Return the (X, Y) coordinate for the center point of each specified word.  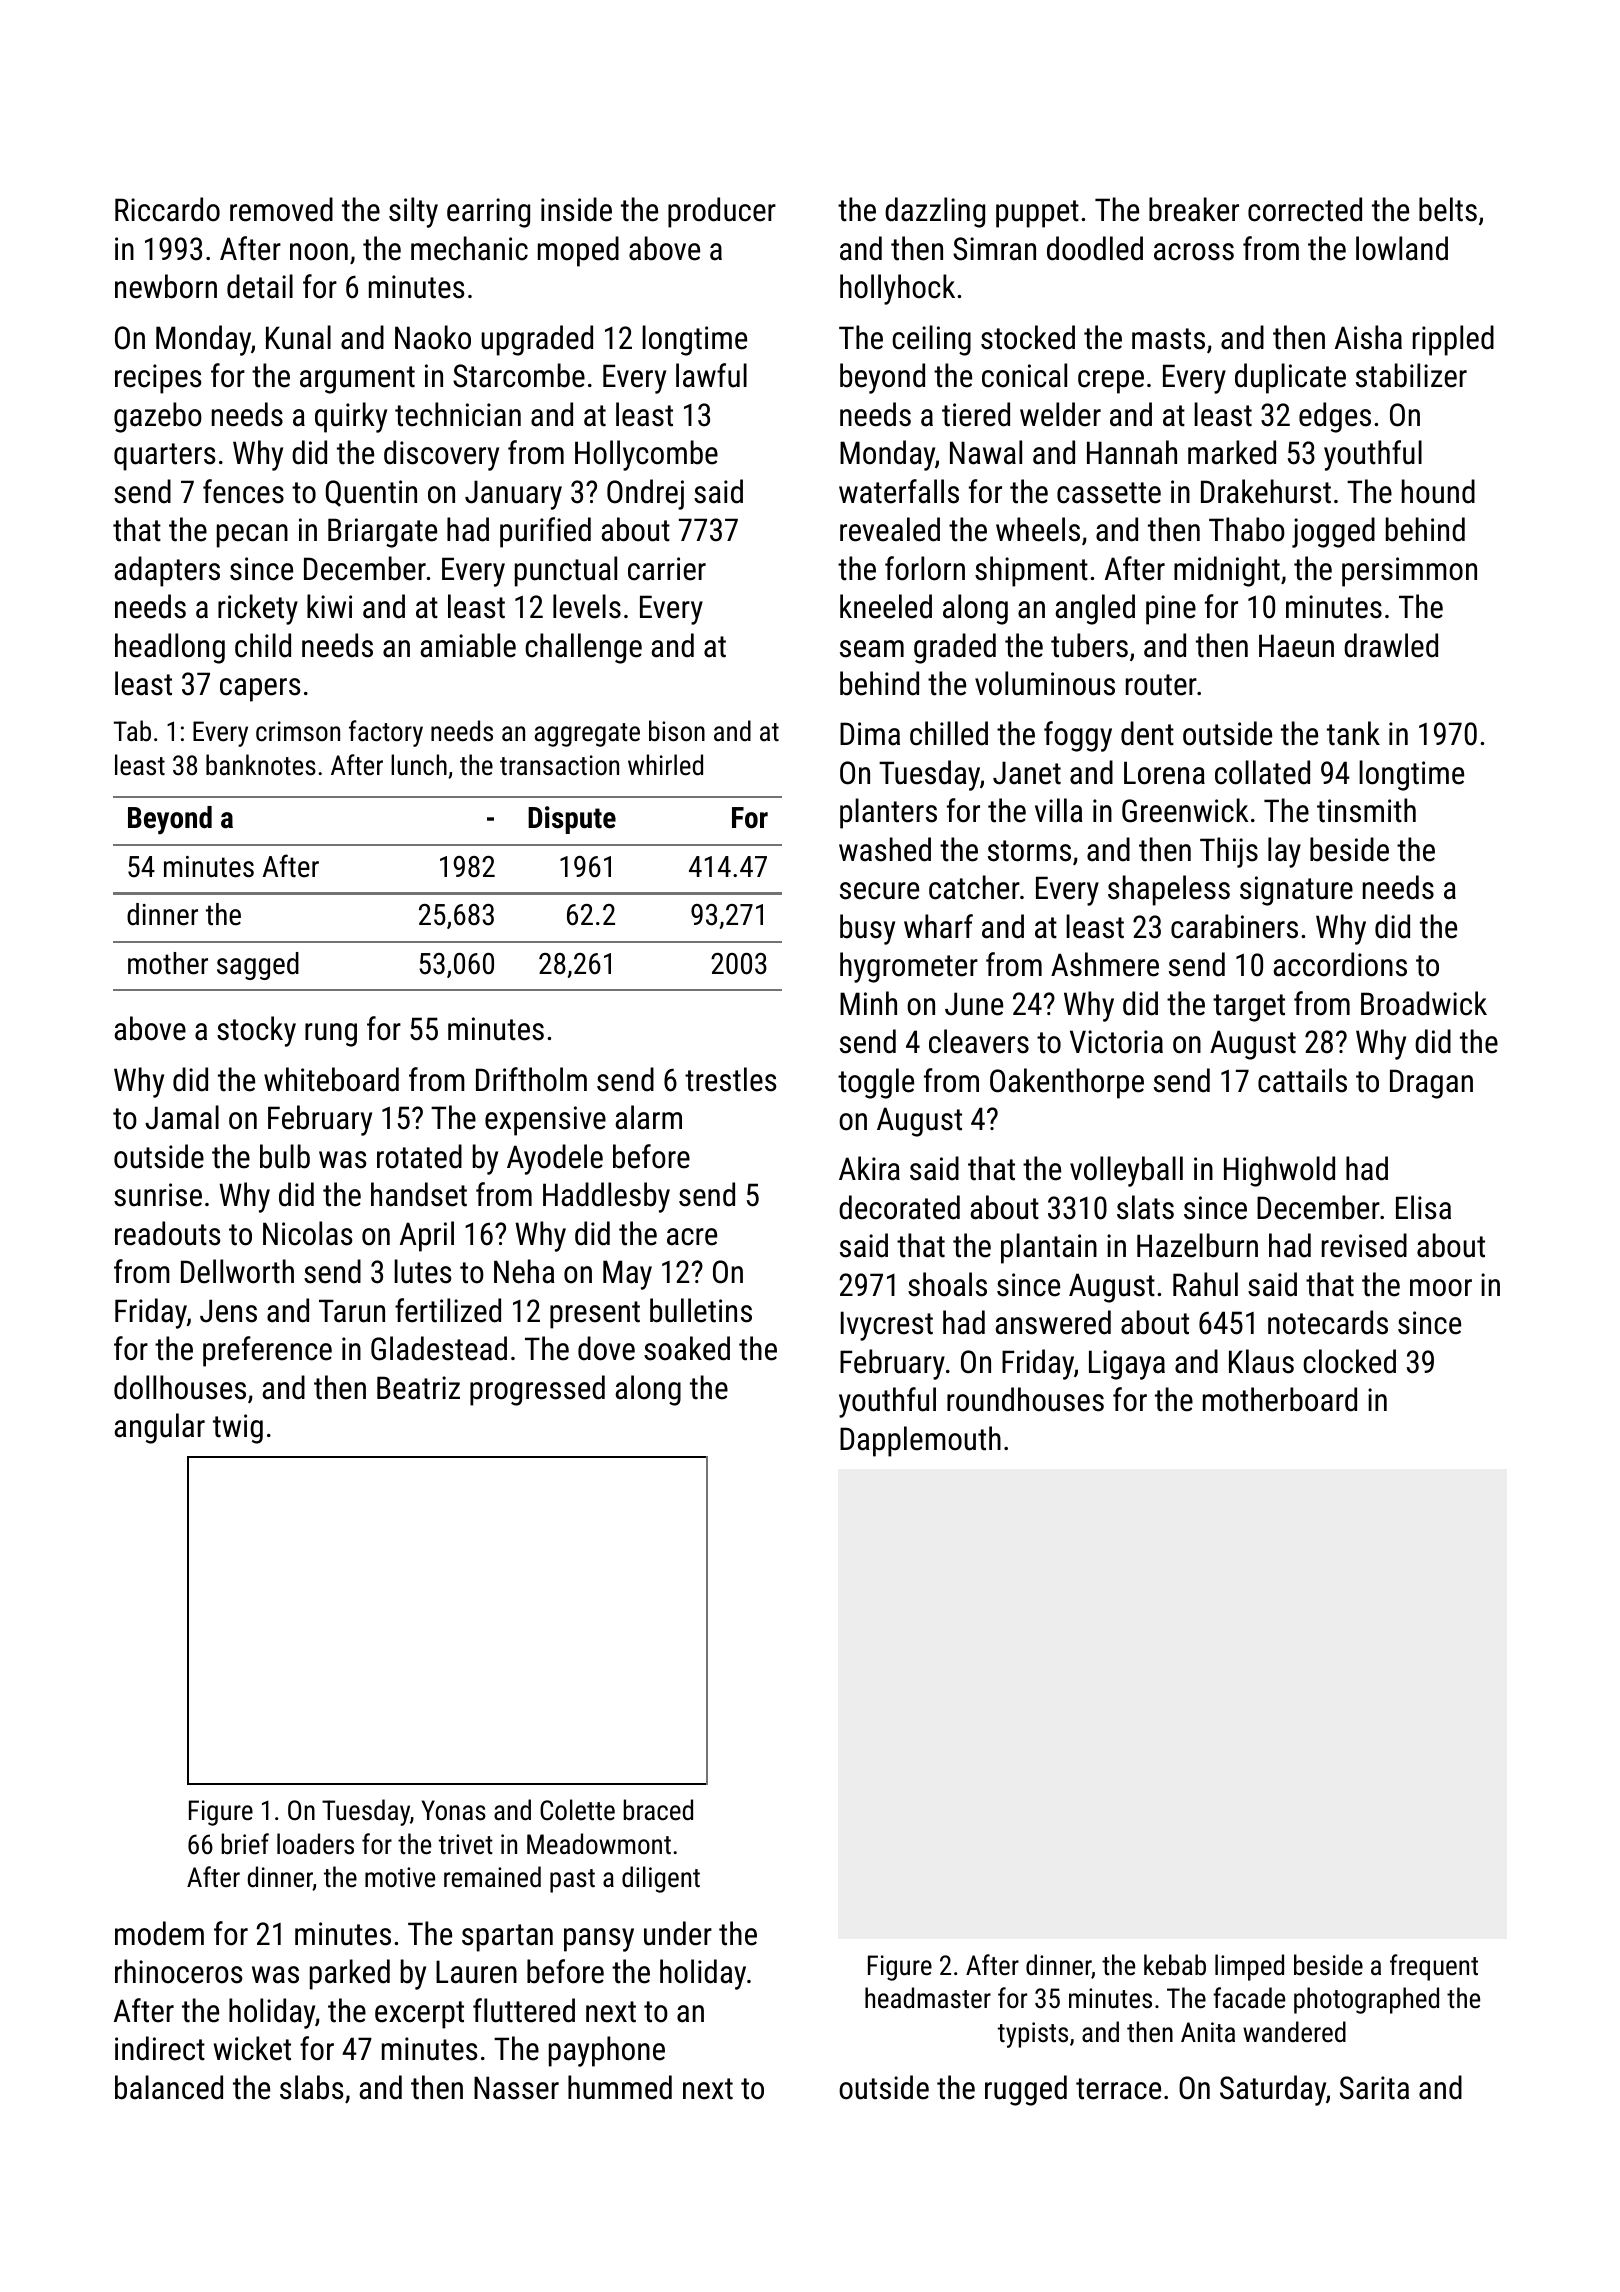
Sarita (1374, 2088)
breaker (1194, 209)
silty (413, 212)
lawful (711, 375)
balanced (169, 2087)
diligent (661, 1879)
